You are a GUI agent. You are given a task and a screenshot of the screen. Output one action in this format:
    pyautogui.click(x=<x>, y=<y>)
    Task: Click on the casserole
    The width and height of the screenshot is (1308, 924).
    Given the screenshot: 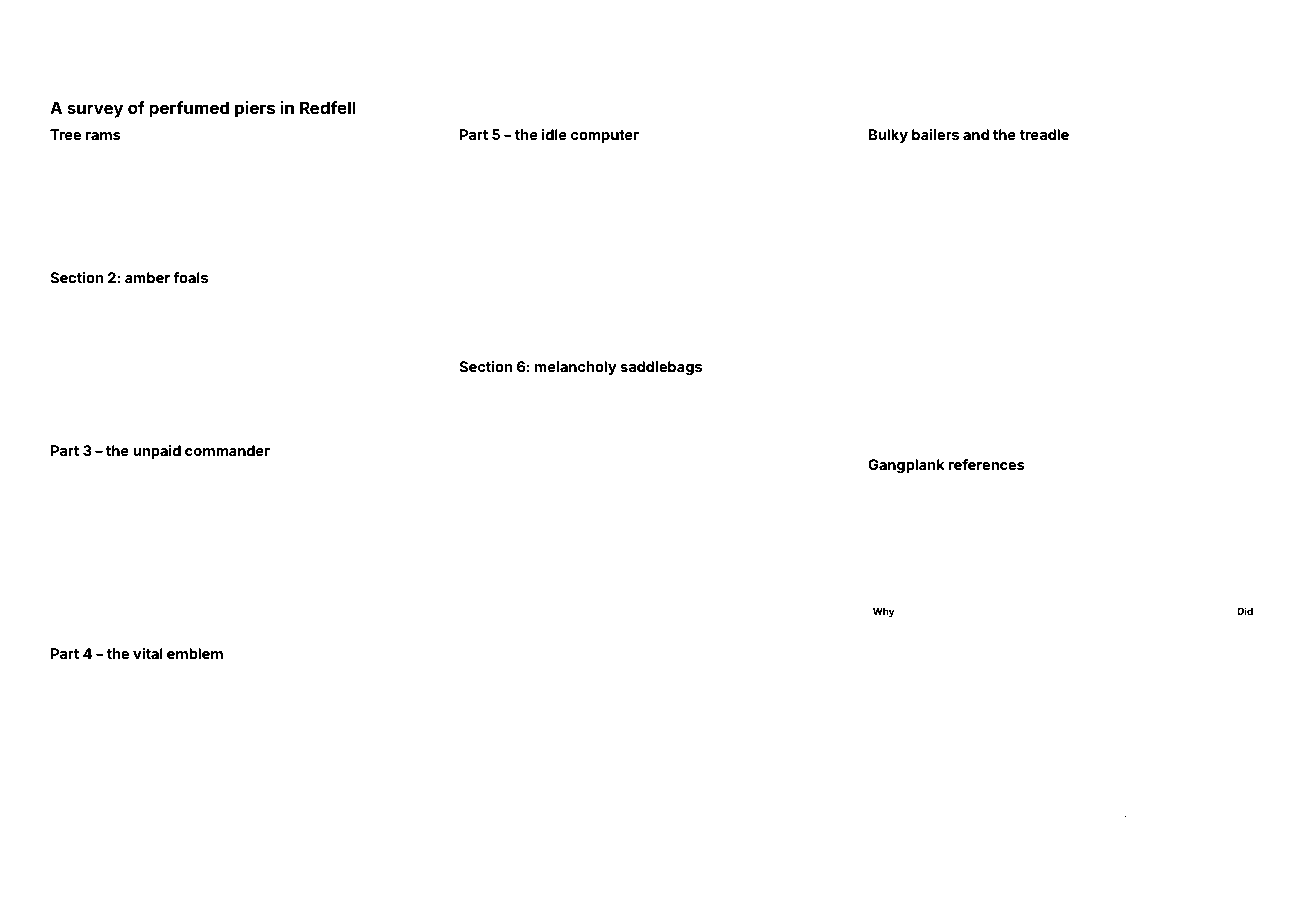 What is the action you would take?
    pyautogui.click(x=893, y=592)
